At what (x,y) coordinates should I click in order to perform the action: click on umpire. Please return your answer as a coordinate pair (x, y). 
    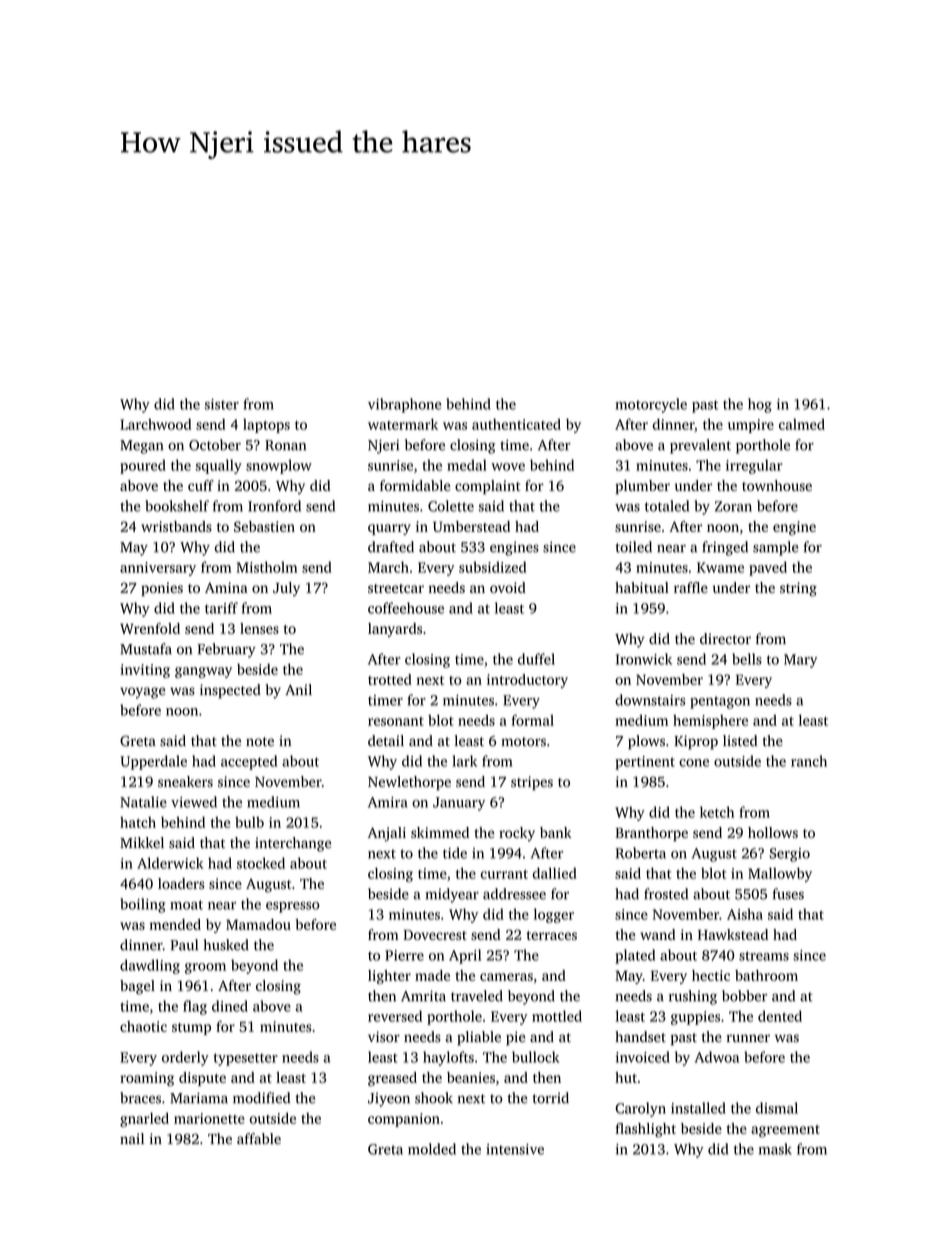
    Looking at the image, I should click on (751, 426).
